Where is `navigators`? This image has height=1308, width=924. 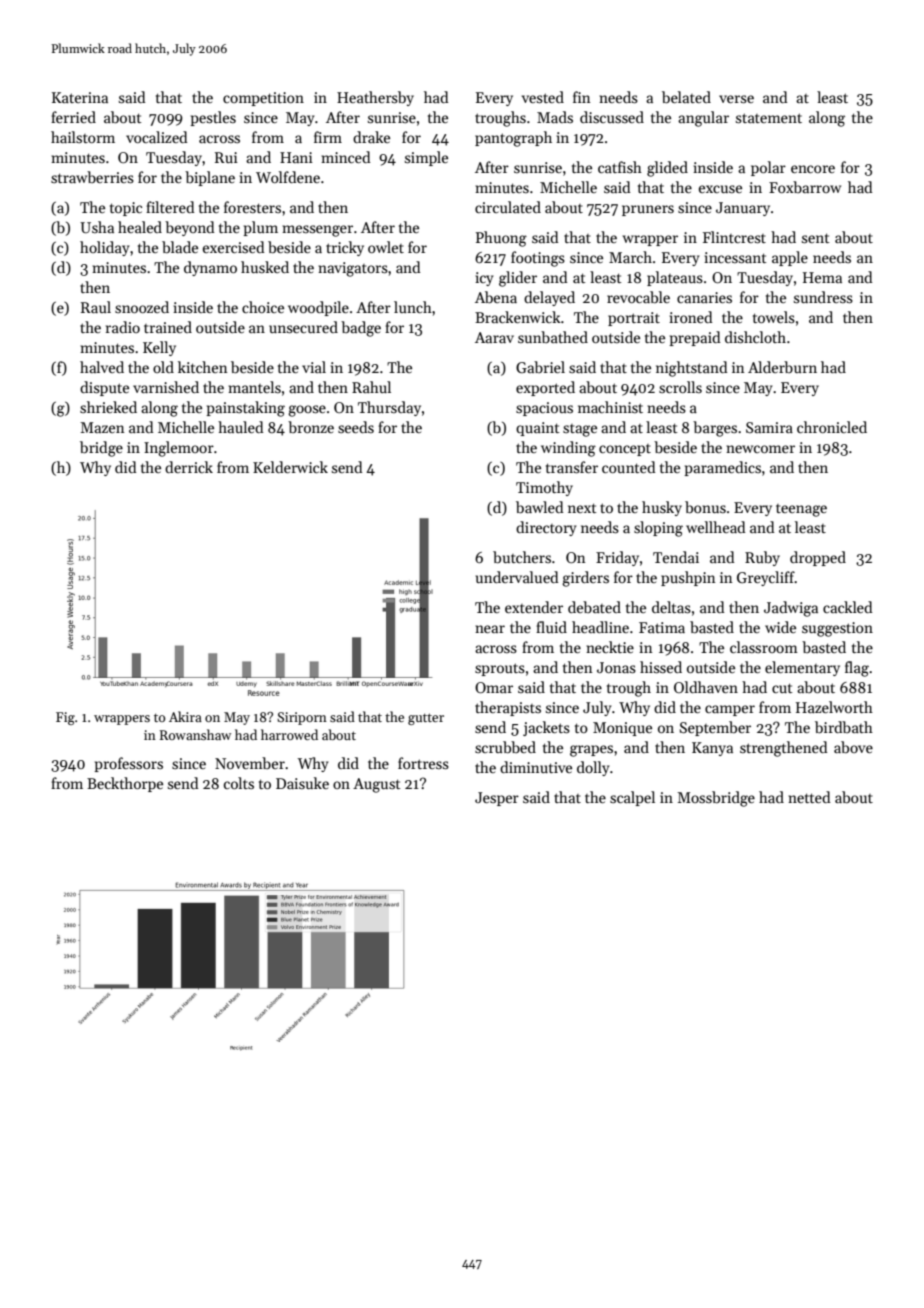 navigators is located at coordinates (353, 269).
